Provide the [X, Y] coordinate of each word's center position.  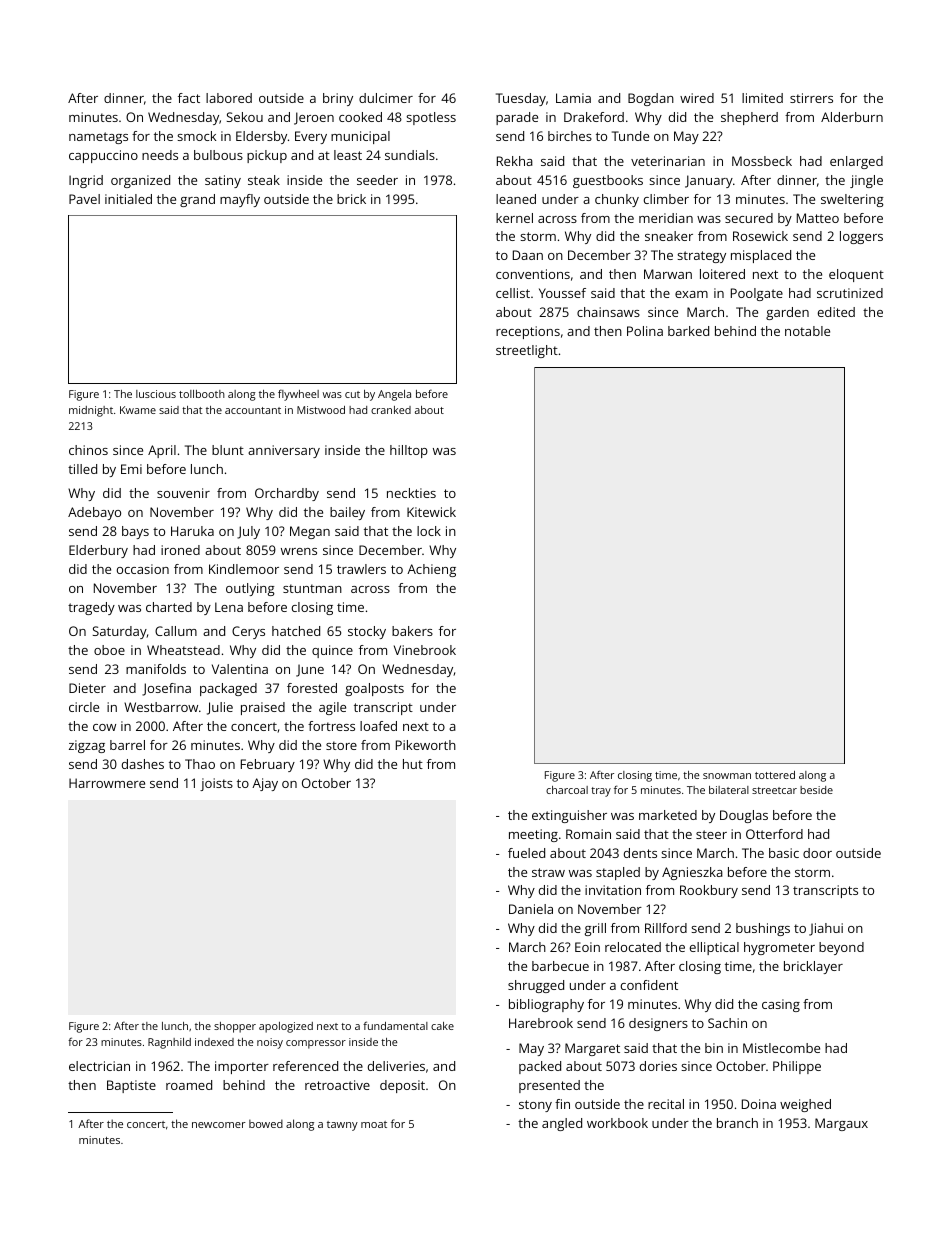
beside [816, 790]
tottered [775, 775]
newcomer [219, 1125]
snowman [727, 776]
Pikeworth [426, 745]
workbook [617, 1123]
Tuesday [521, 99]
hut [413, 764]
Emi [131, 469]
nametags [98, 138]
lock [429, 531]
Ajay [265, 784]
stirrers [811, 98]
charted [169, 607]
